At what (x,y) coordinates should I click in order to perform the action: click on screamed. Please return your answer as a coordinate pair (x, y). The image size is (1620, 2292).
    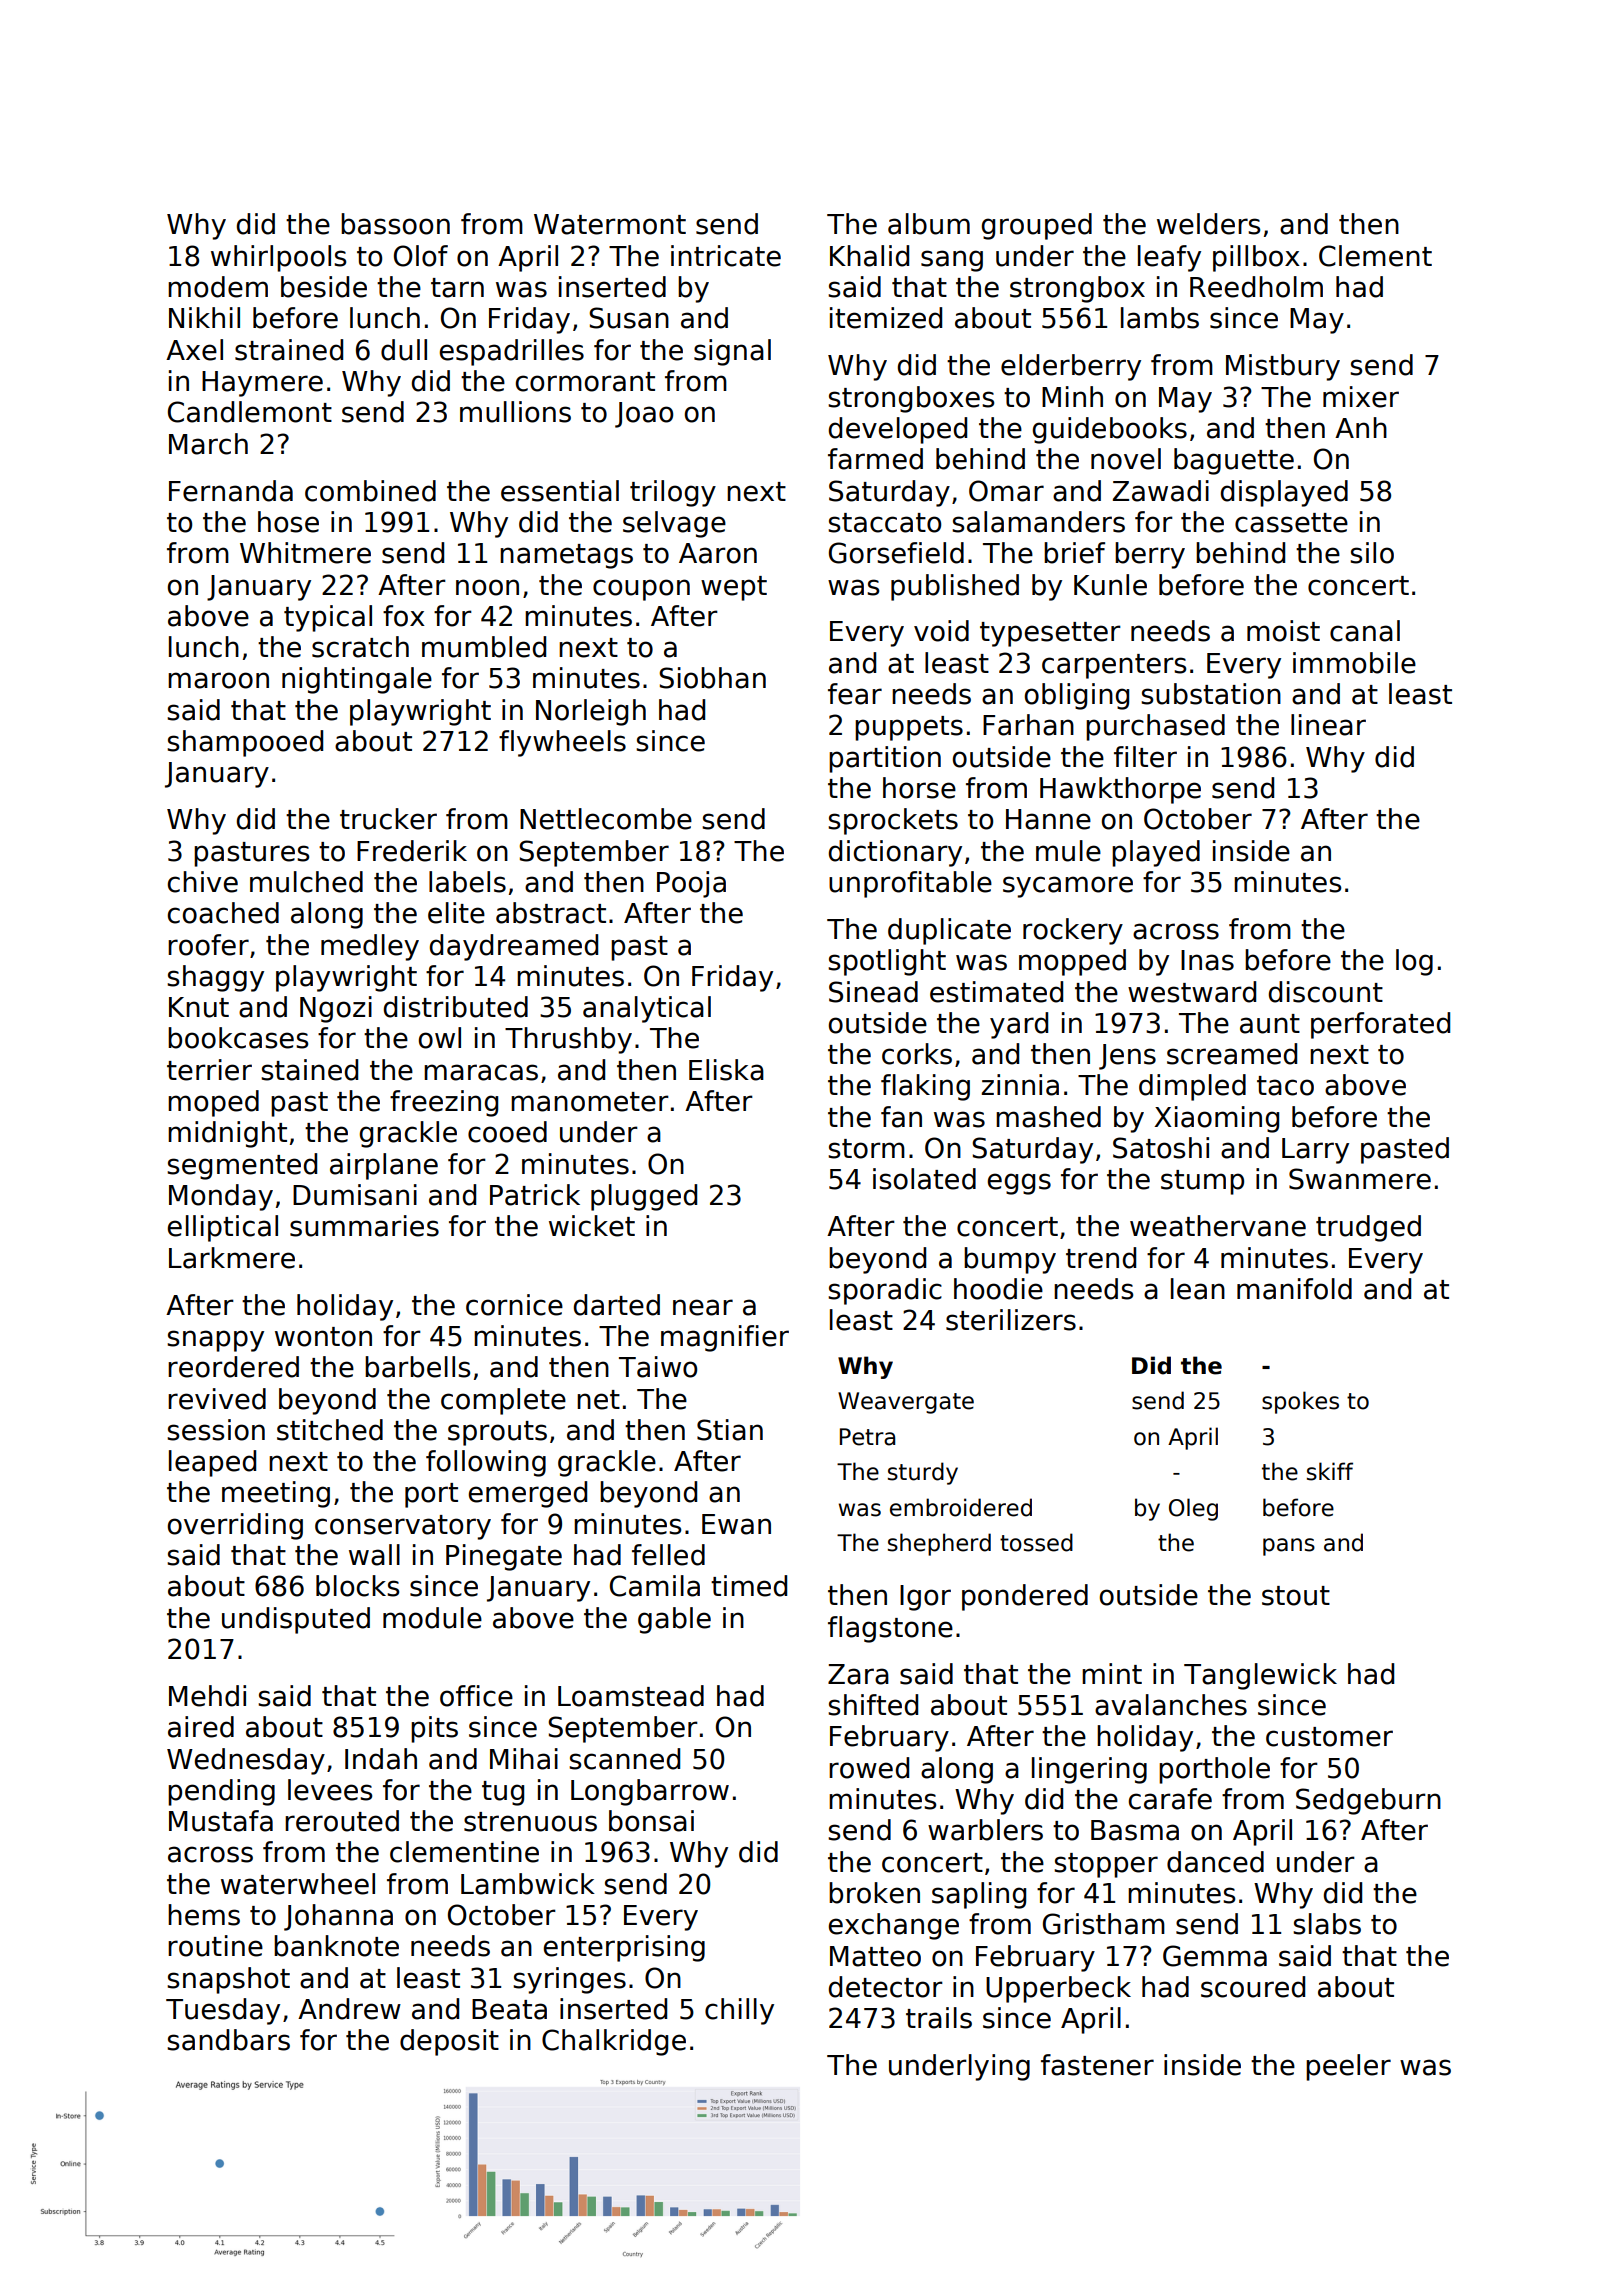
    Looking at the image, I should click on (1232, 1054).
